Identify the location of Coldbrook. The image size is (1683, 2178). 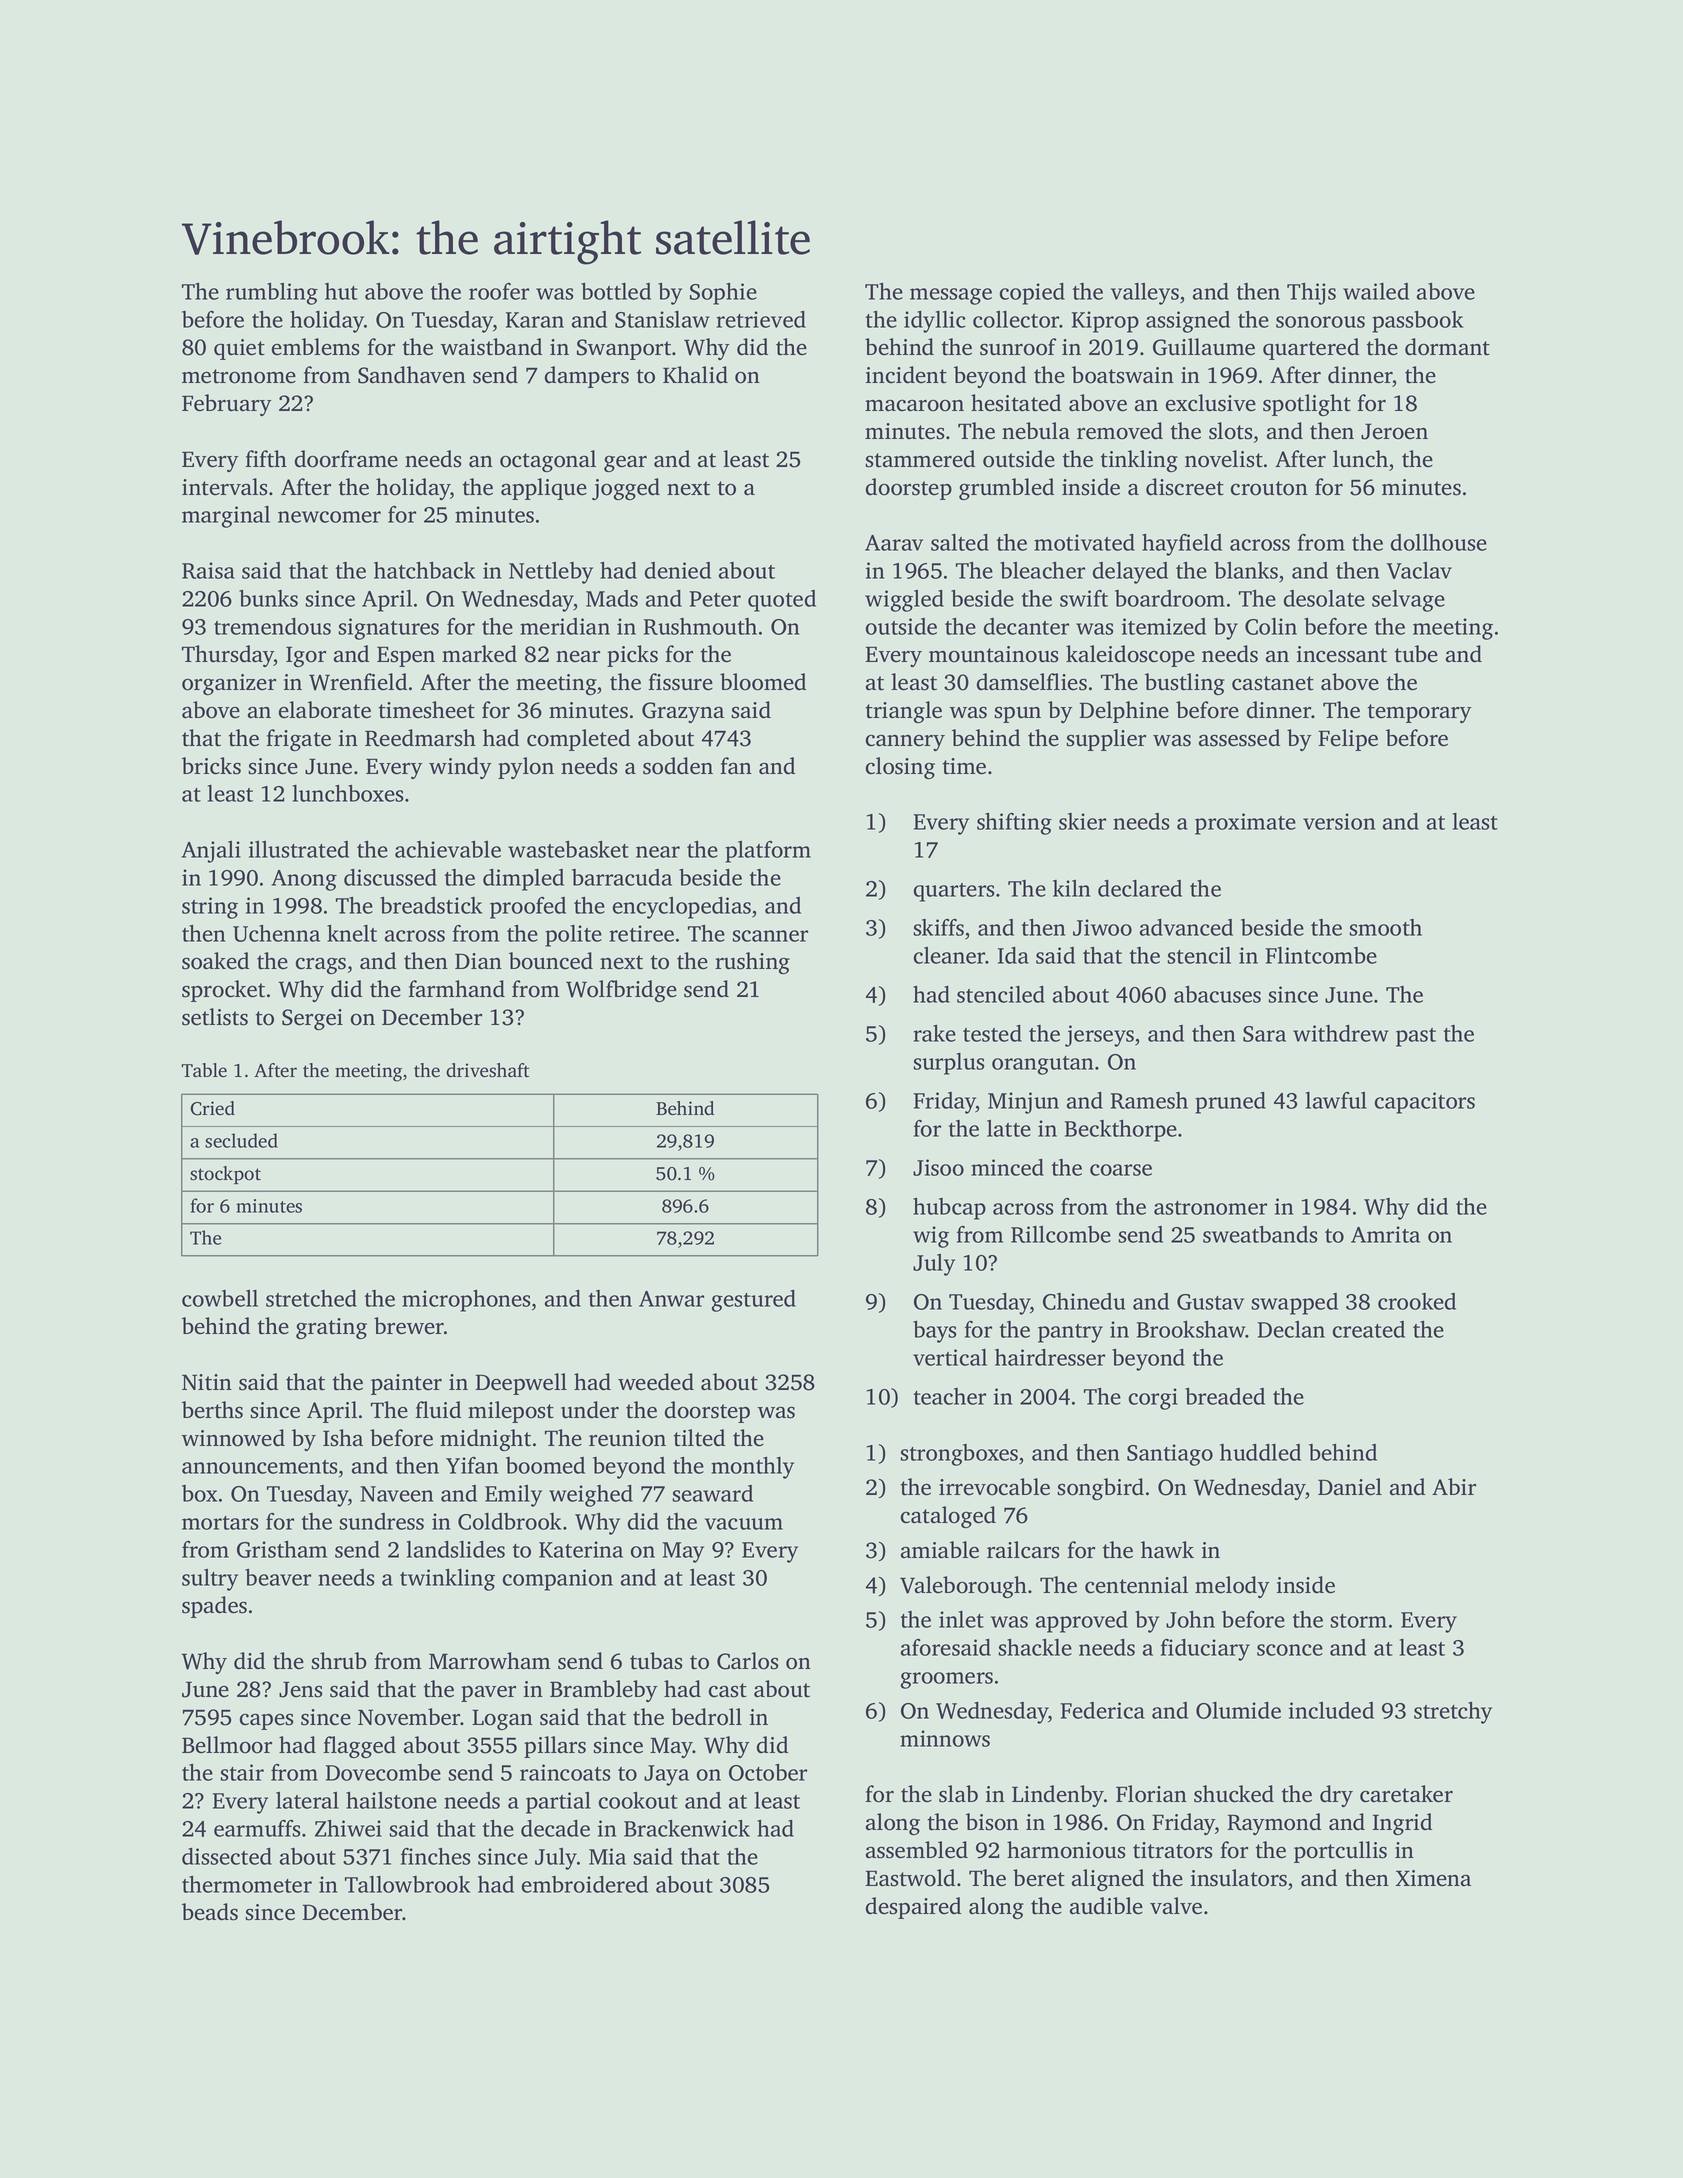
(509, 1521).
